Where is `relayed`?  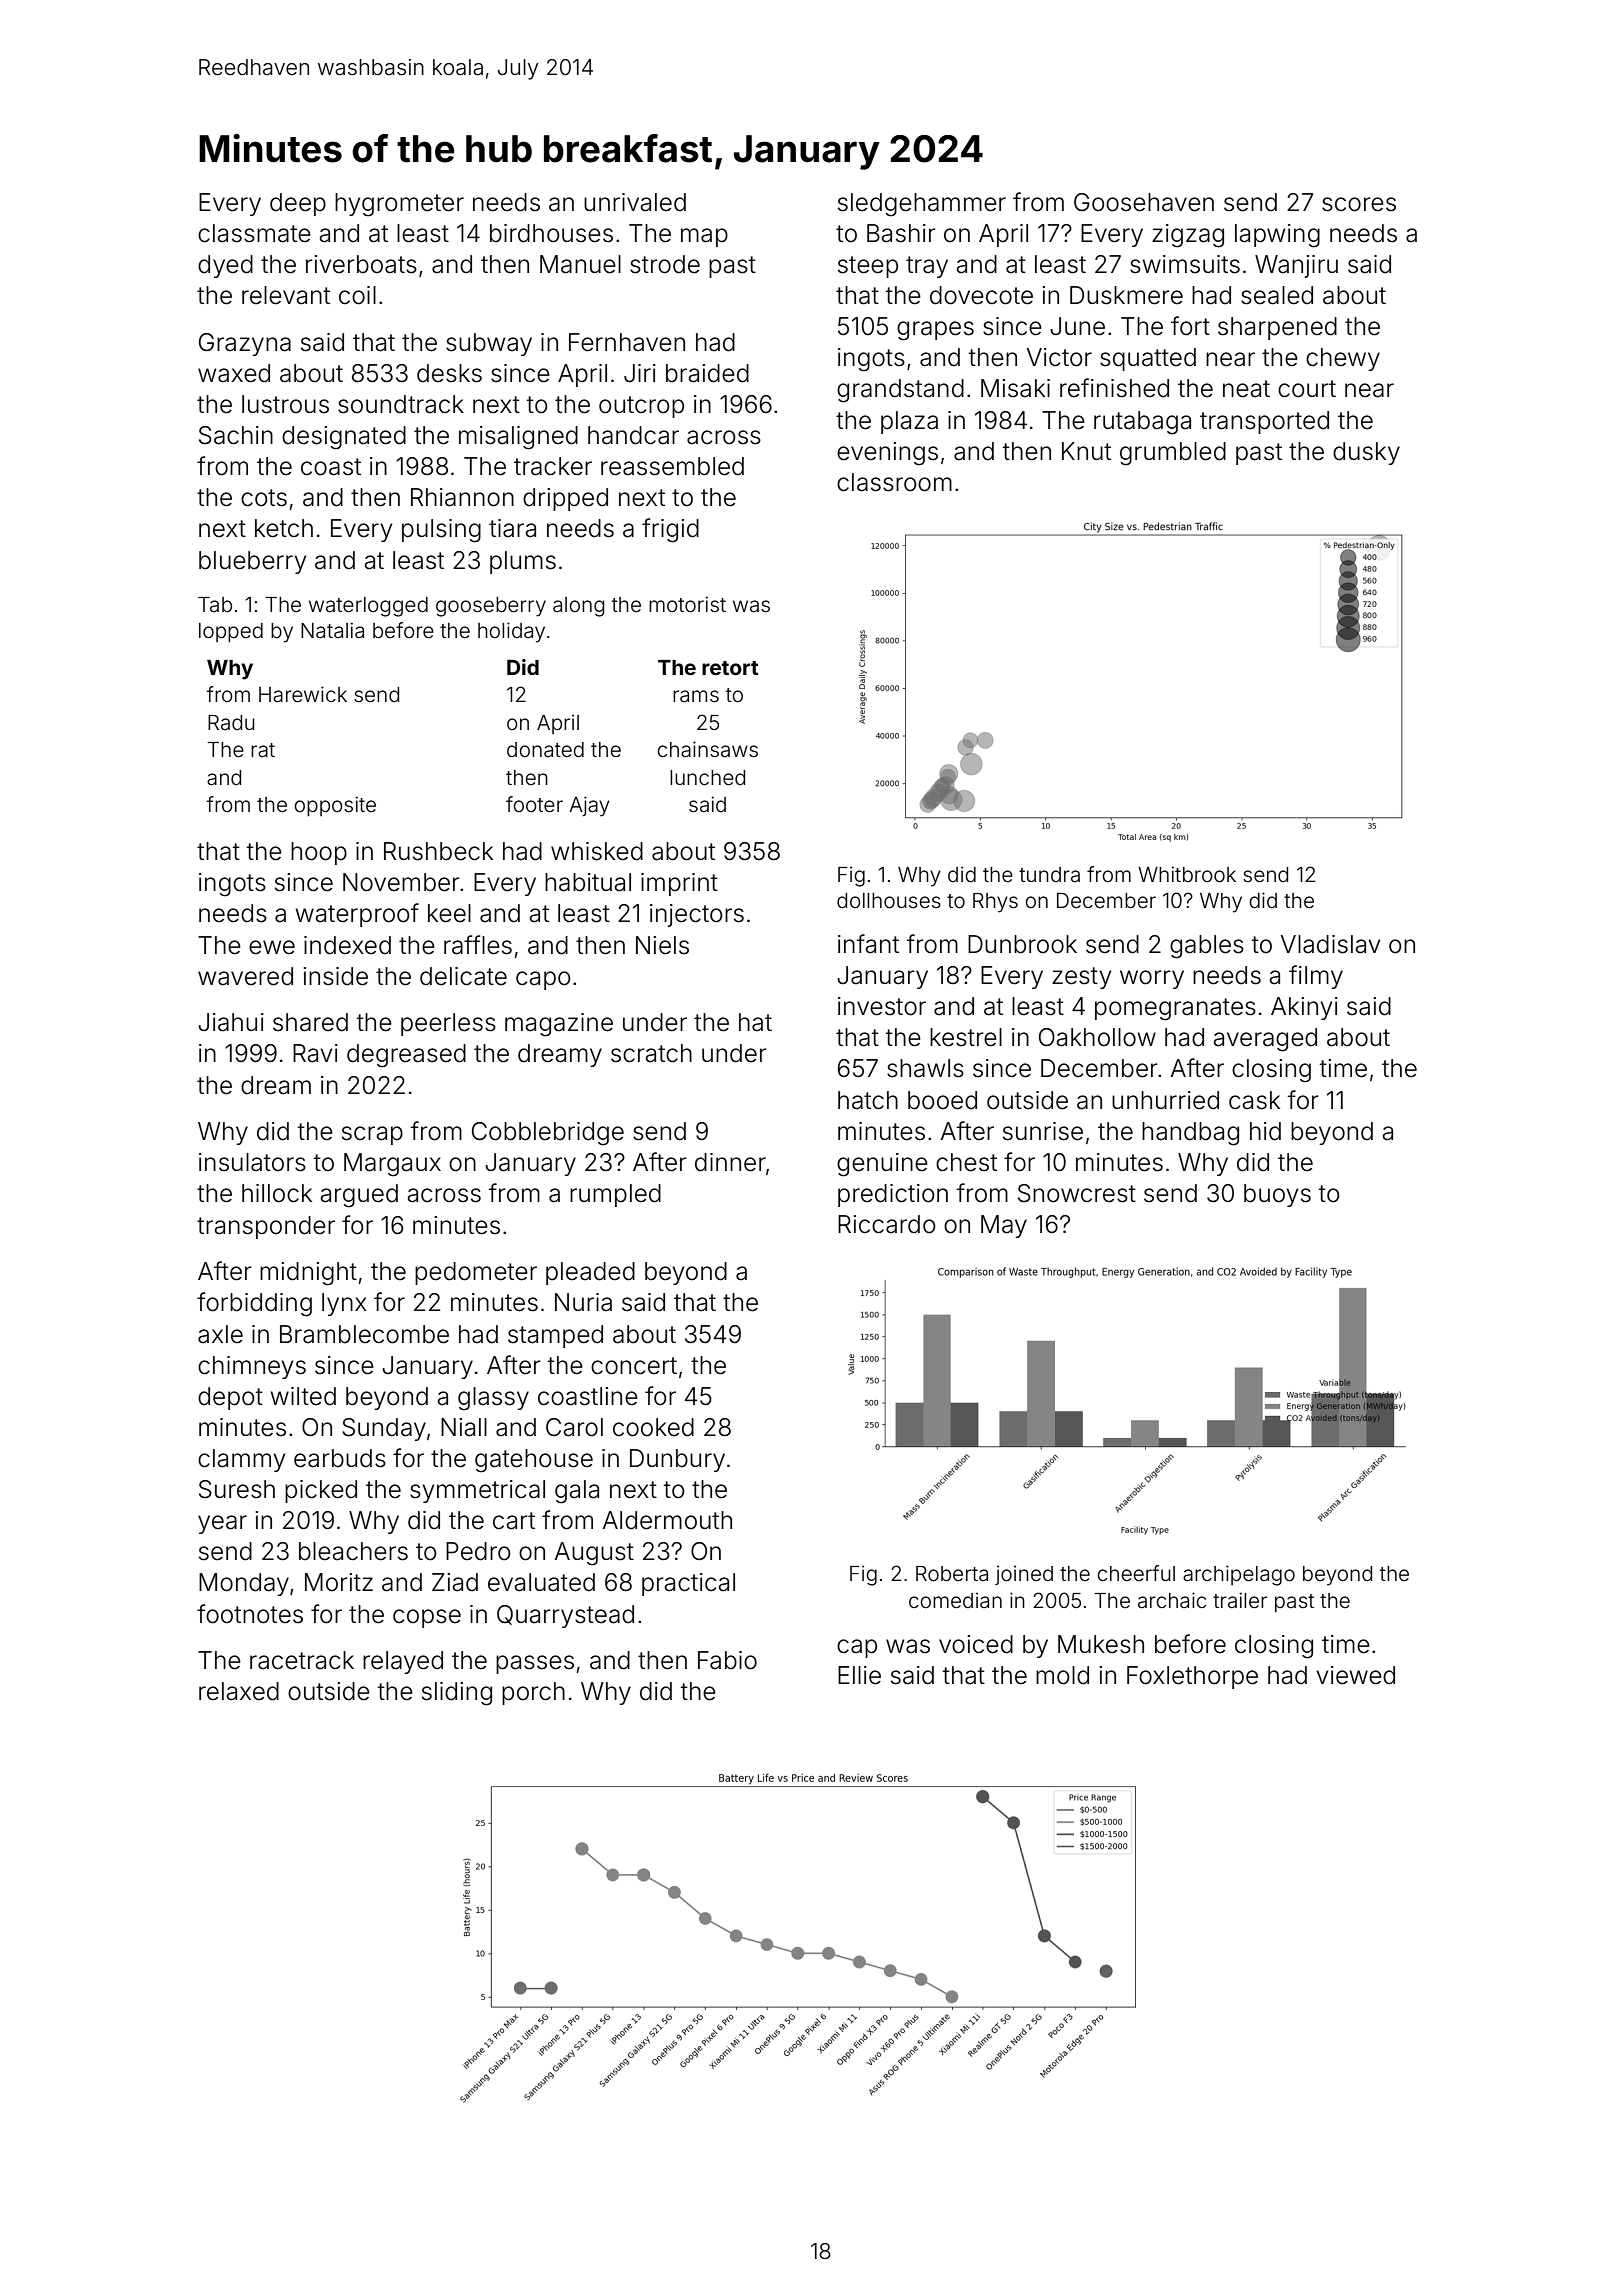 relayed is located at coordinates (403, 1662).
